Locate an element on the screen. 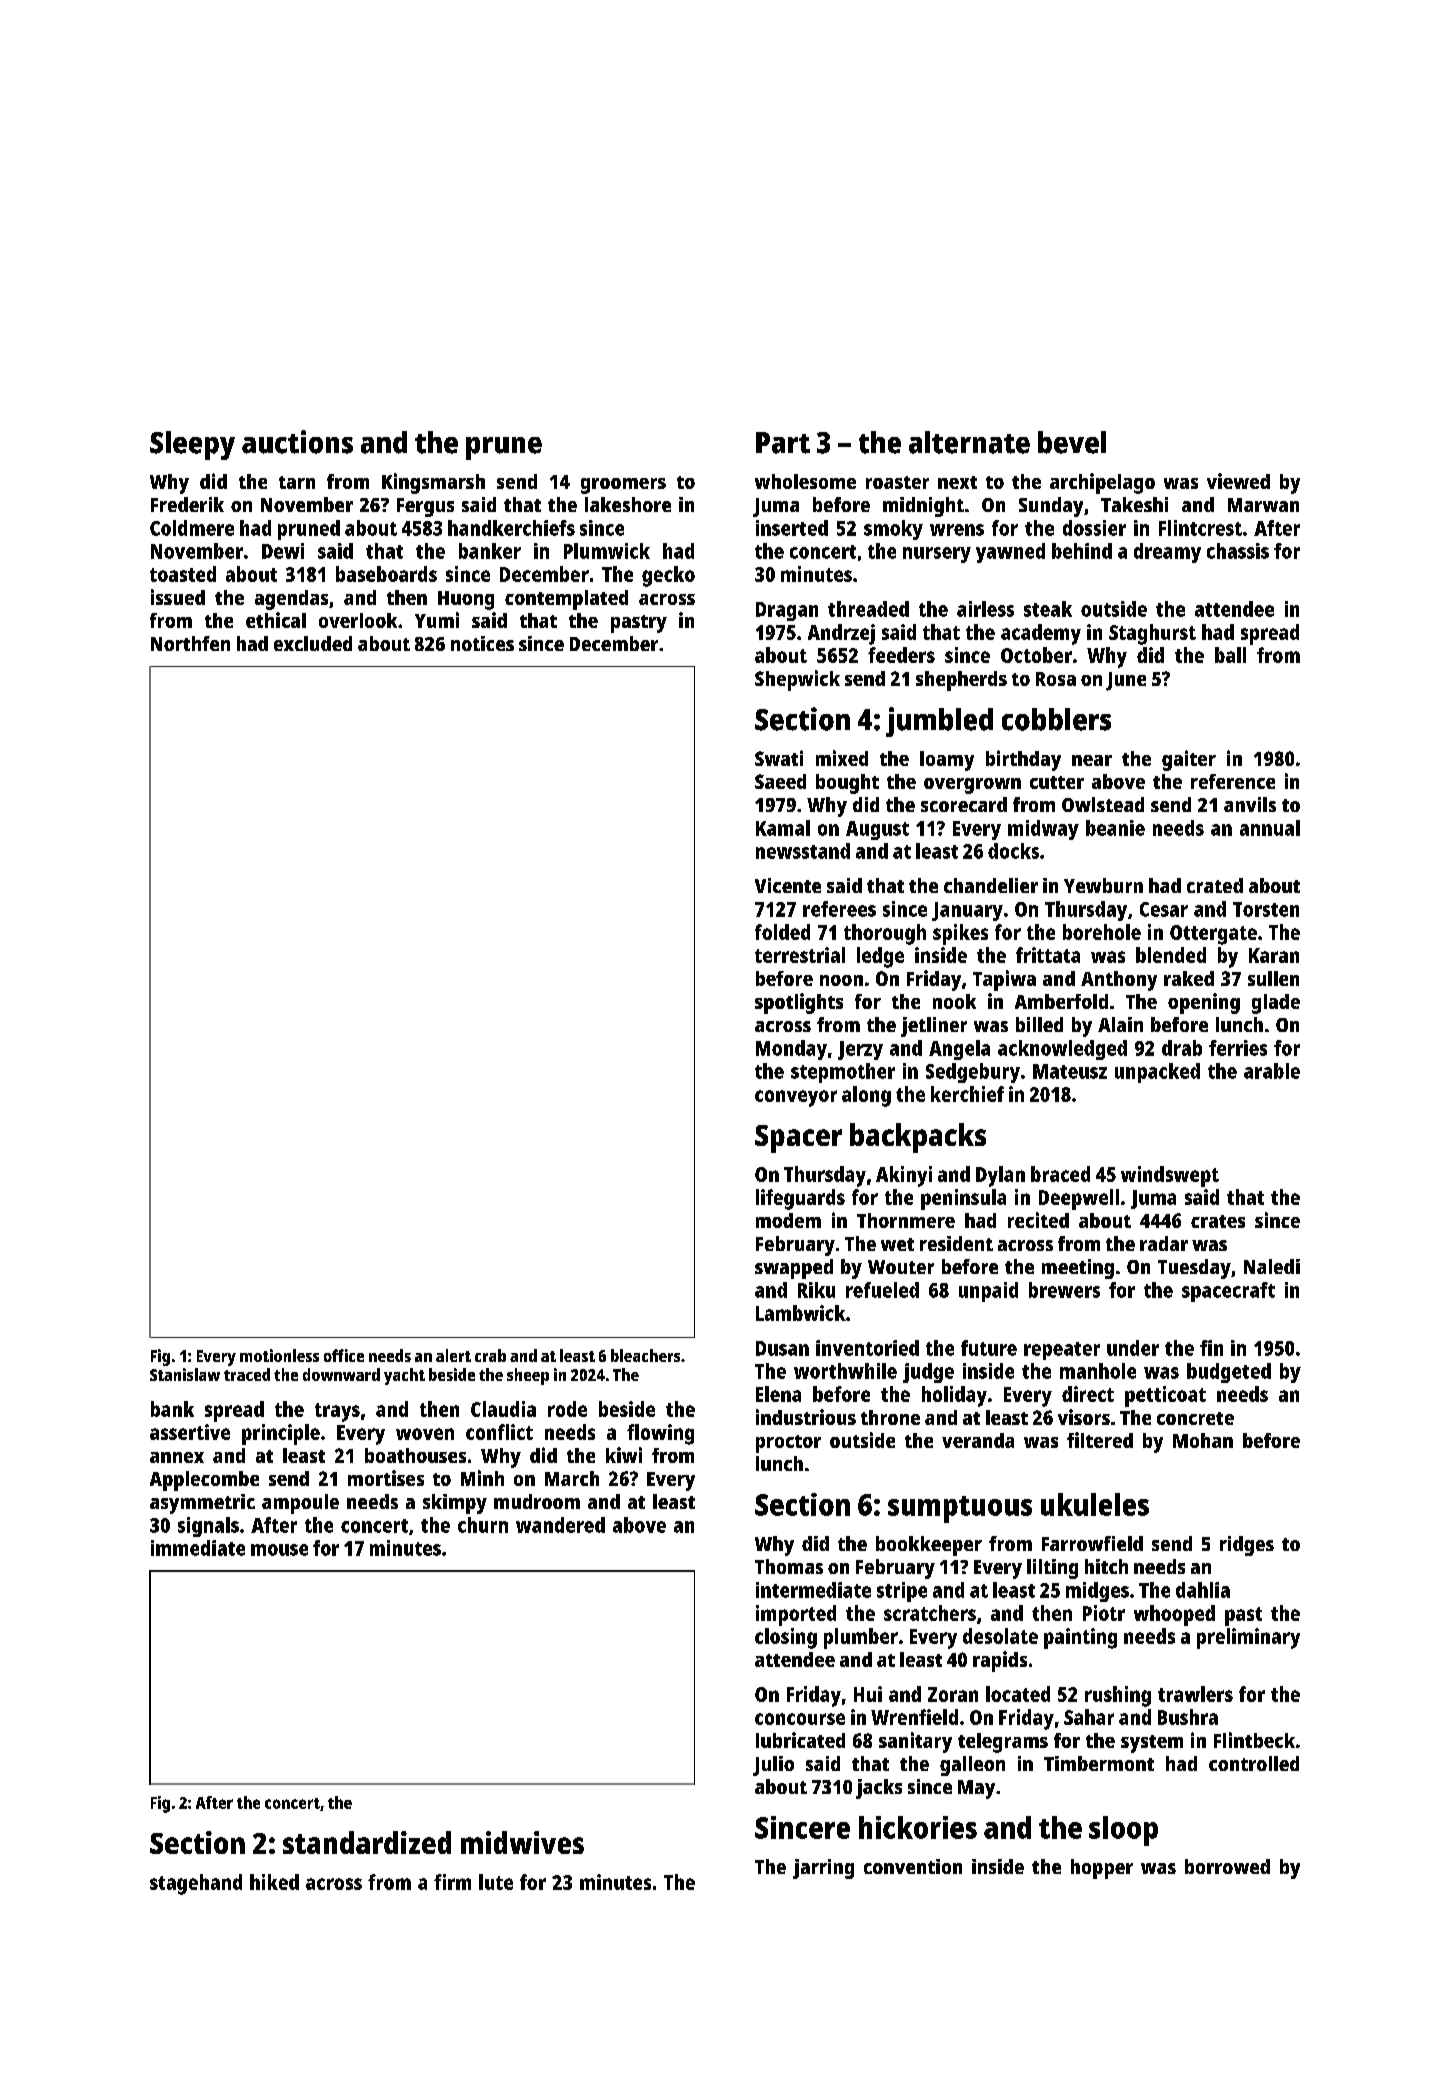  hiked is located at coordinates (274, 1882).
